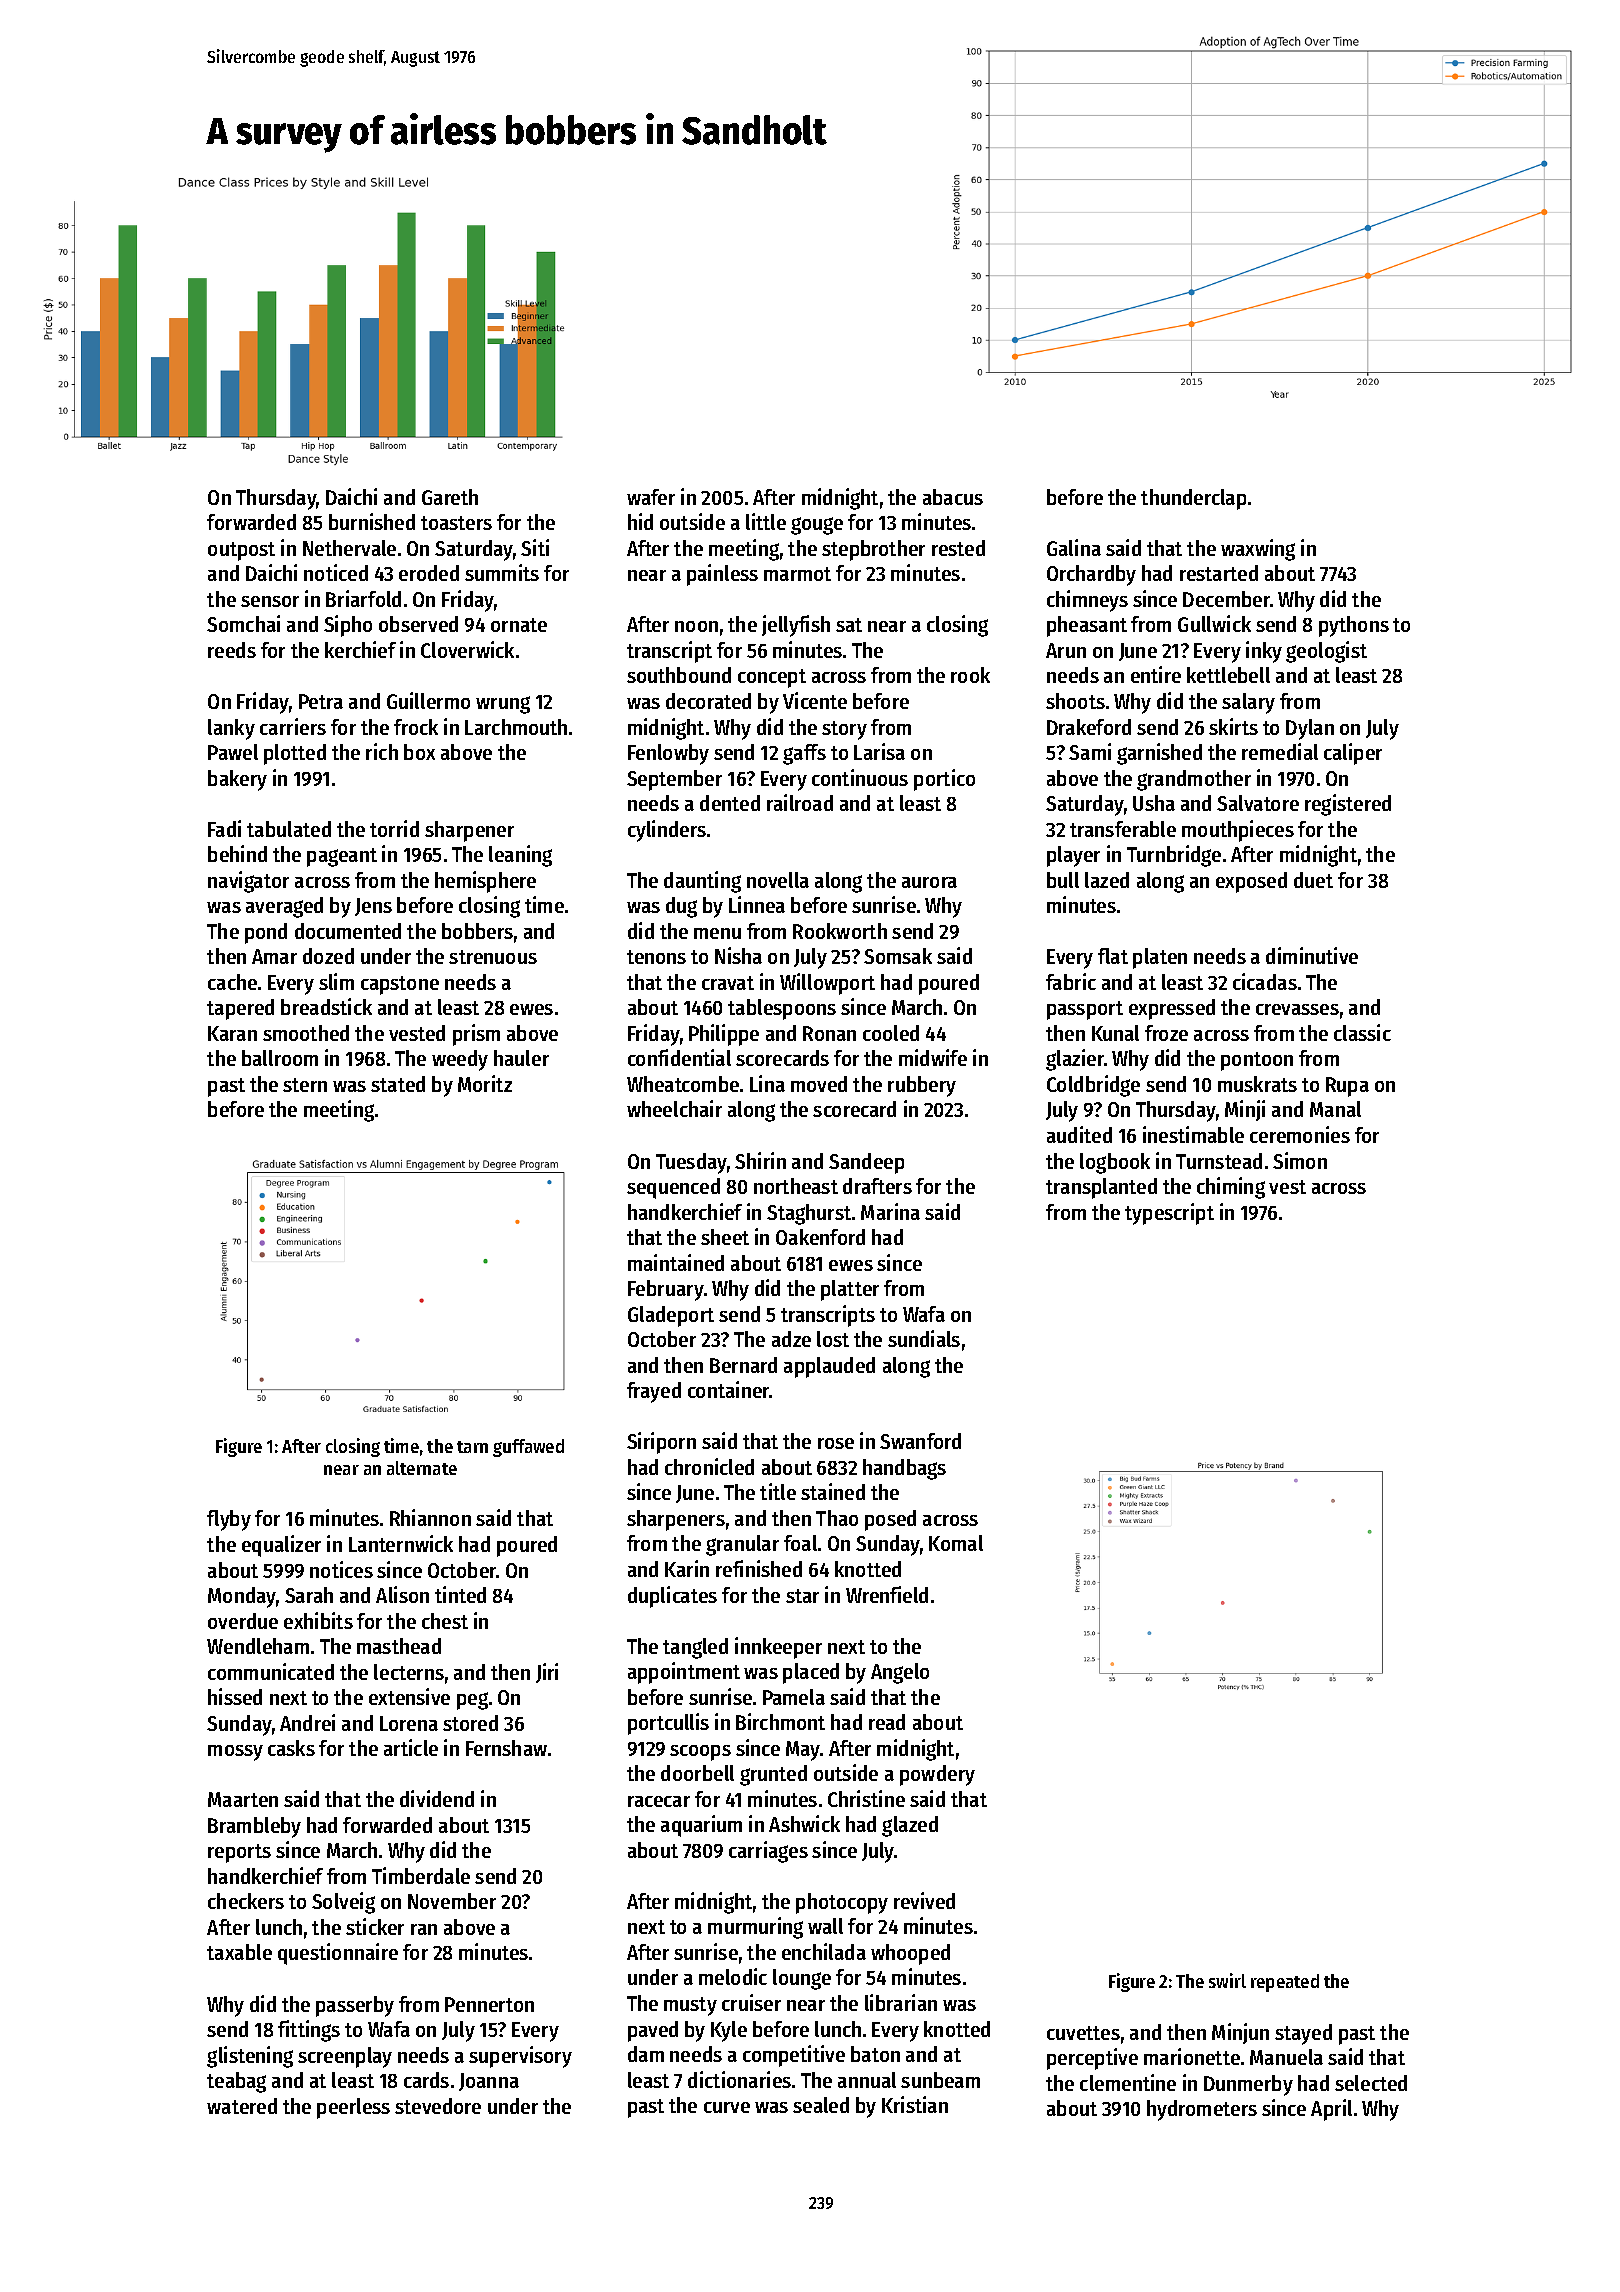 Image resolution: width=1620 pixels, height=2292 pixels. What do you see at coordinates (409, 1696) in the page?
I see `extensive` at bounding box center [409, 1696].
